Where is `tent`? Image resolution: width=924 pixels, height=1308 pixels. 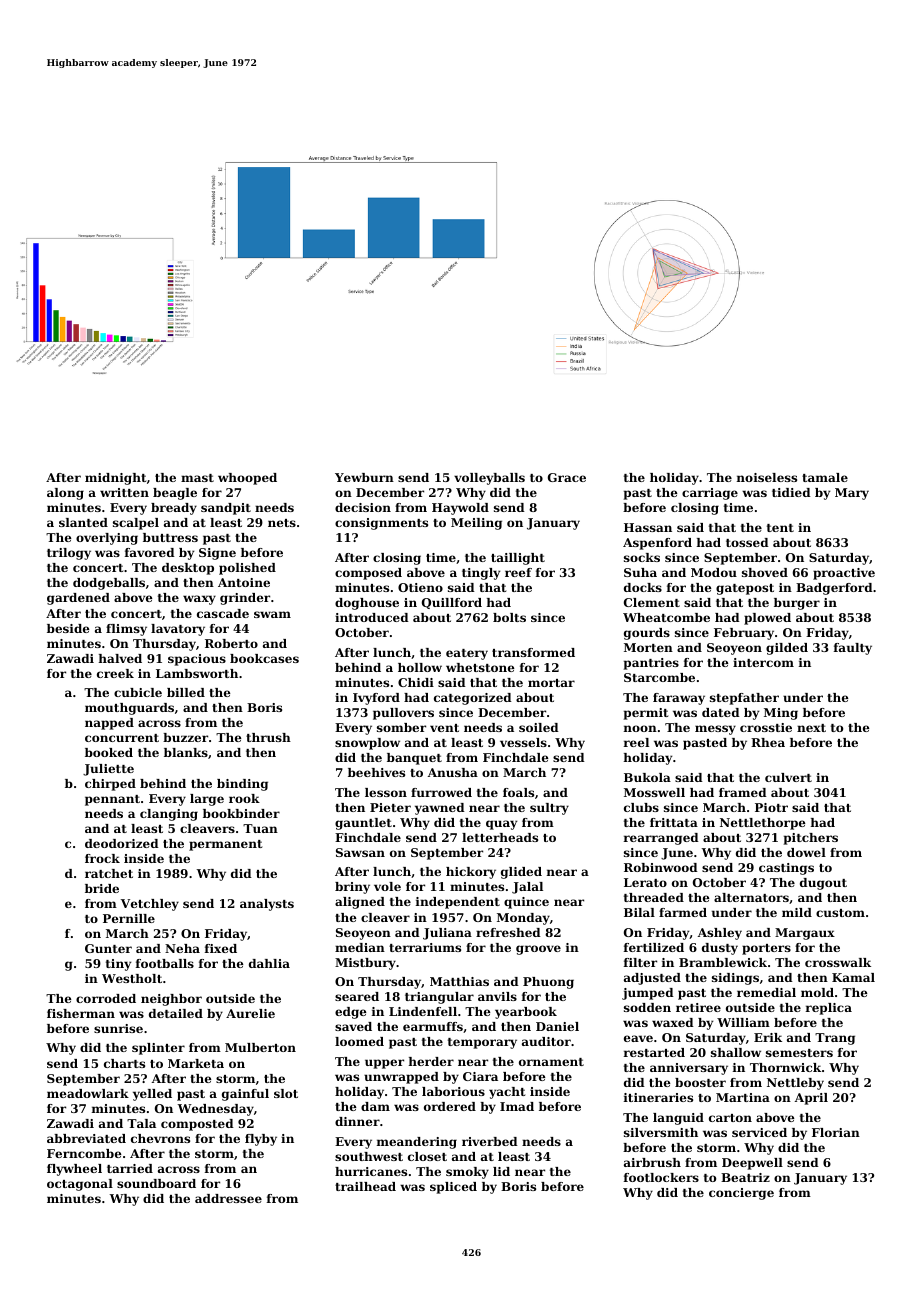 tent is located at coordinates (780, 528).
